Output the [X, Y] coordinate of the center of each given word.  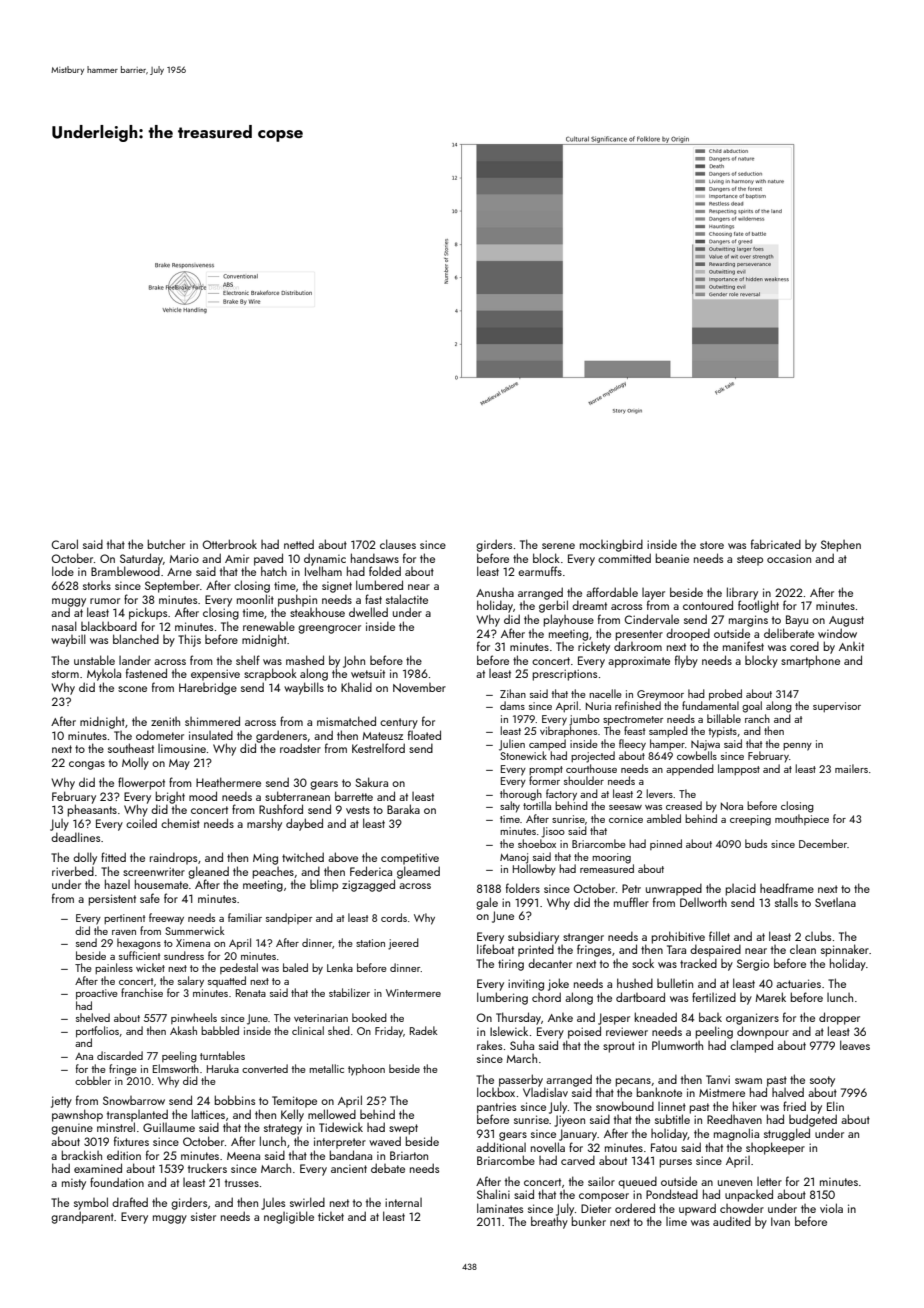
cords [394, 917]
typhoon [366, 1070]
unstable [94, 660]
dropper [839, 1018]
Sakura [371, 782]
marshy [264, 824]
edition [124, 1155]
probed [725, 695]
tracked [698, 963]
